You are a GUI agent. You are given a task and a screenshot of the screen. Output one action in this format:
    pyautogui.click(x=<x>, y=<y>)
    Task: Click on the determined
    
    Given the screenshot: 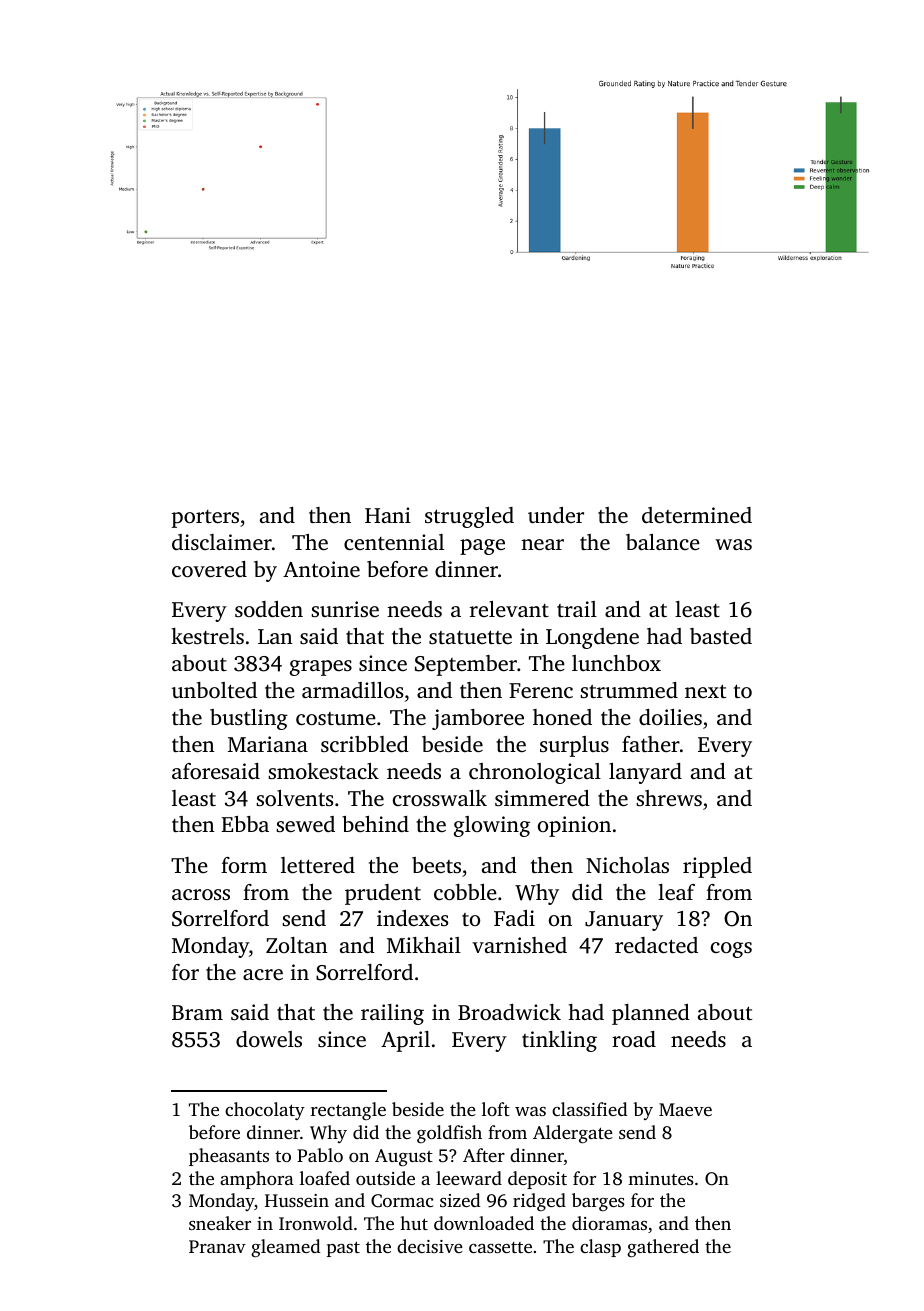 What is the action you would take?
    pyautogui.click(x=697, y=515)
